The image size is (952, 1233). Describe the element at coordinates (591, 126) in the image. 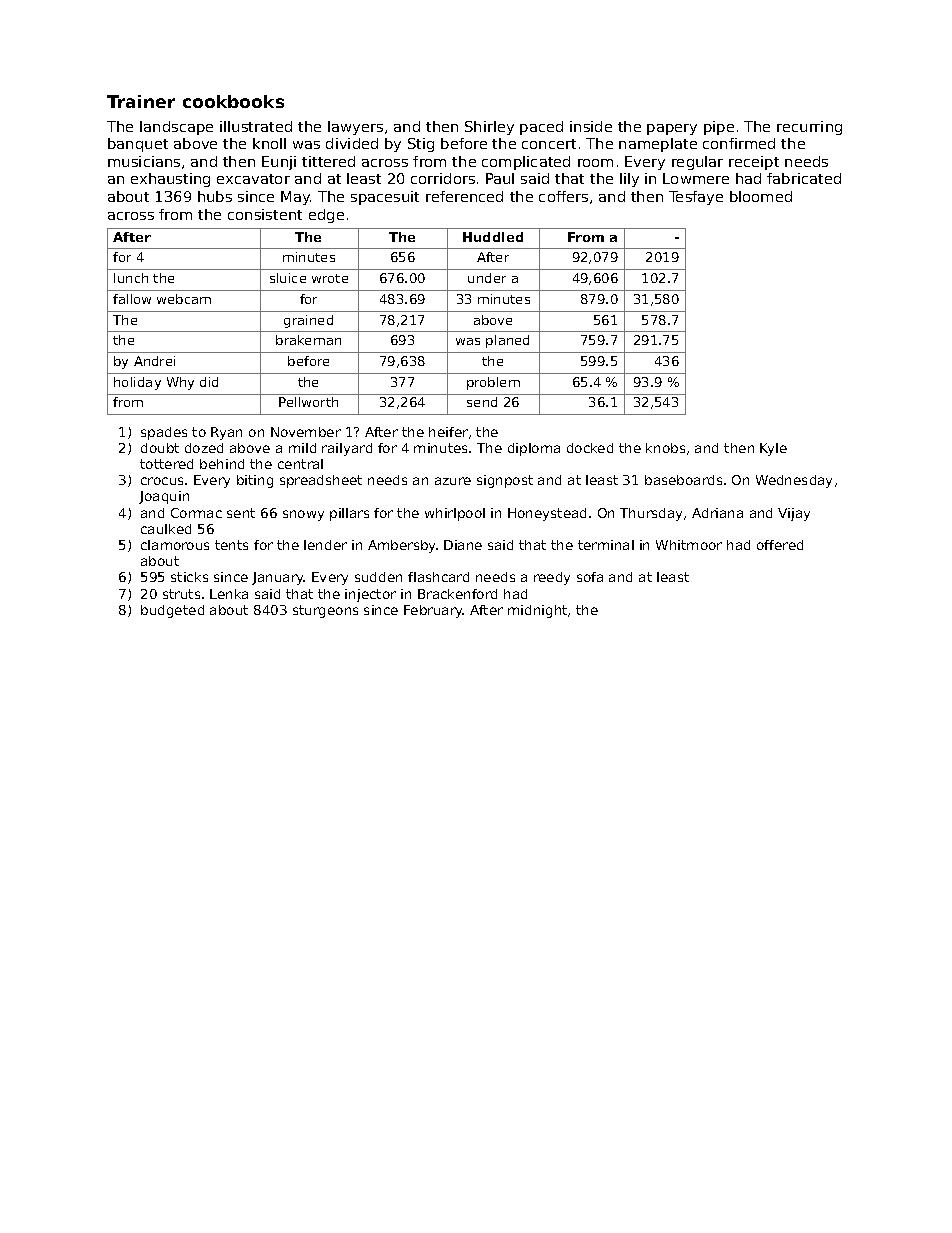

I see `inside` at that location.
